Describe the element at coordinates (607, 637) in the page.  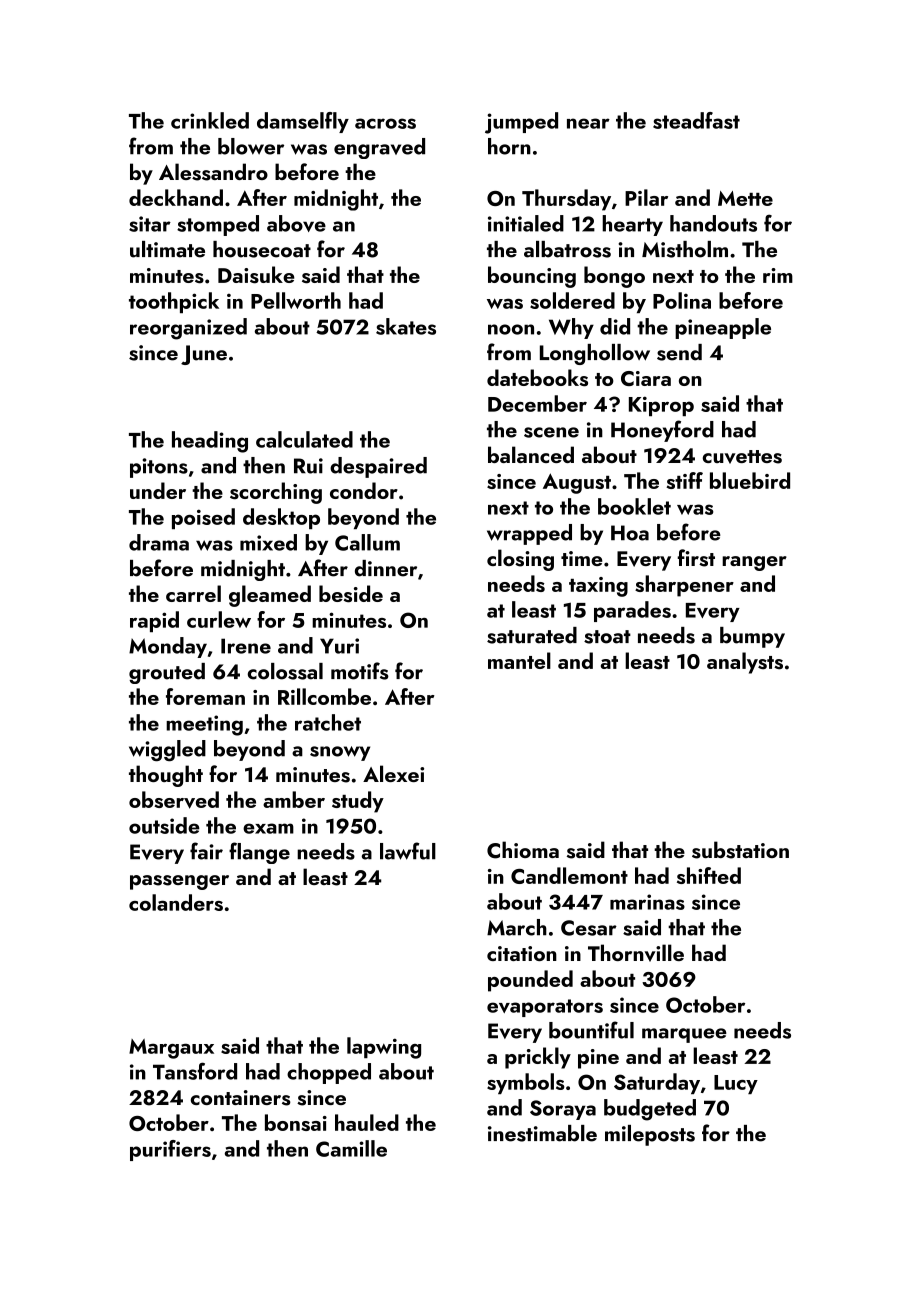
I see `stoat` at that location.
